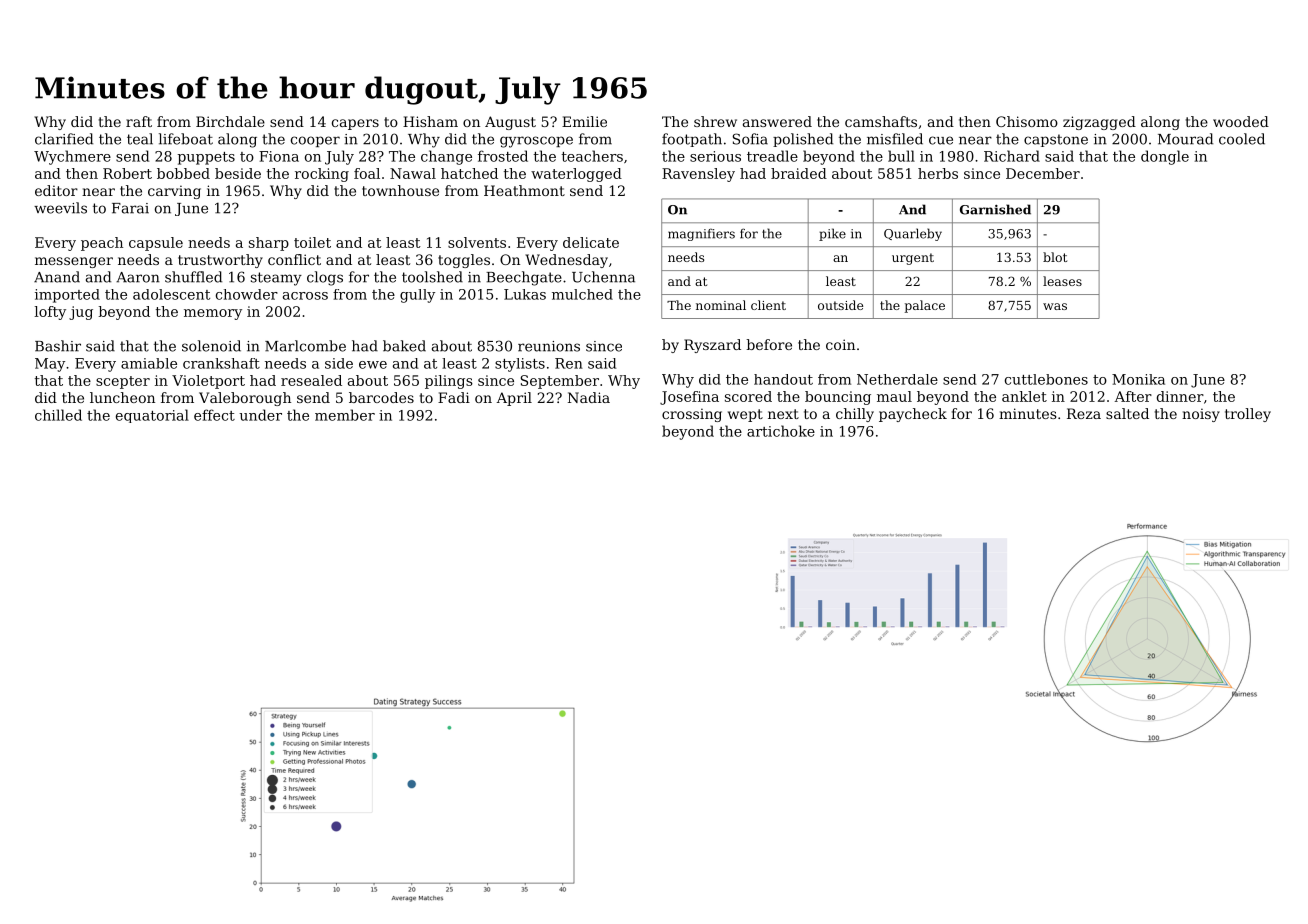 Image resolution: width=1308 pixels, height=924 pixels. Describe the element at coordinates (1055, 306) in the page. I see `was` at that location.
